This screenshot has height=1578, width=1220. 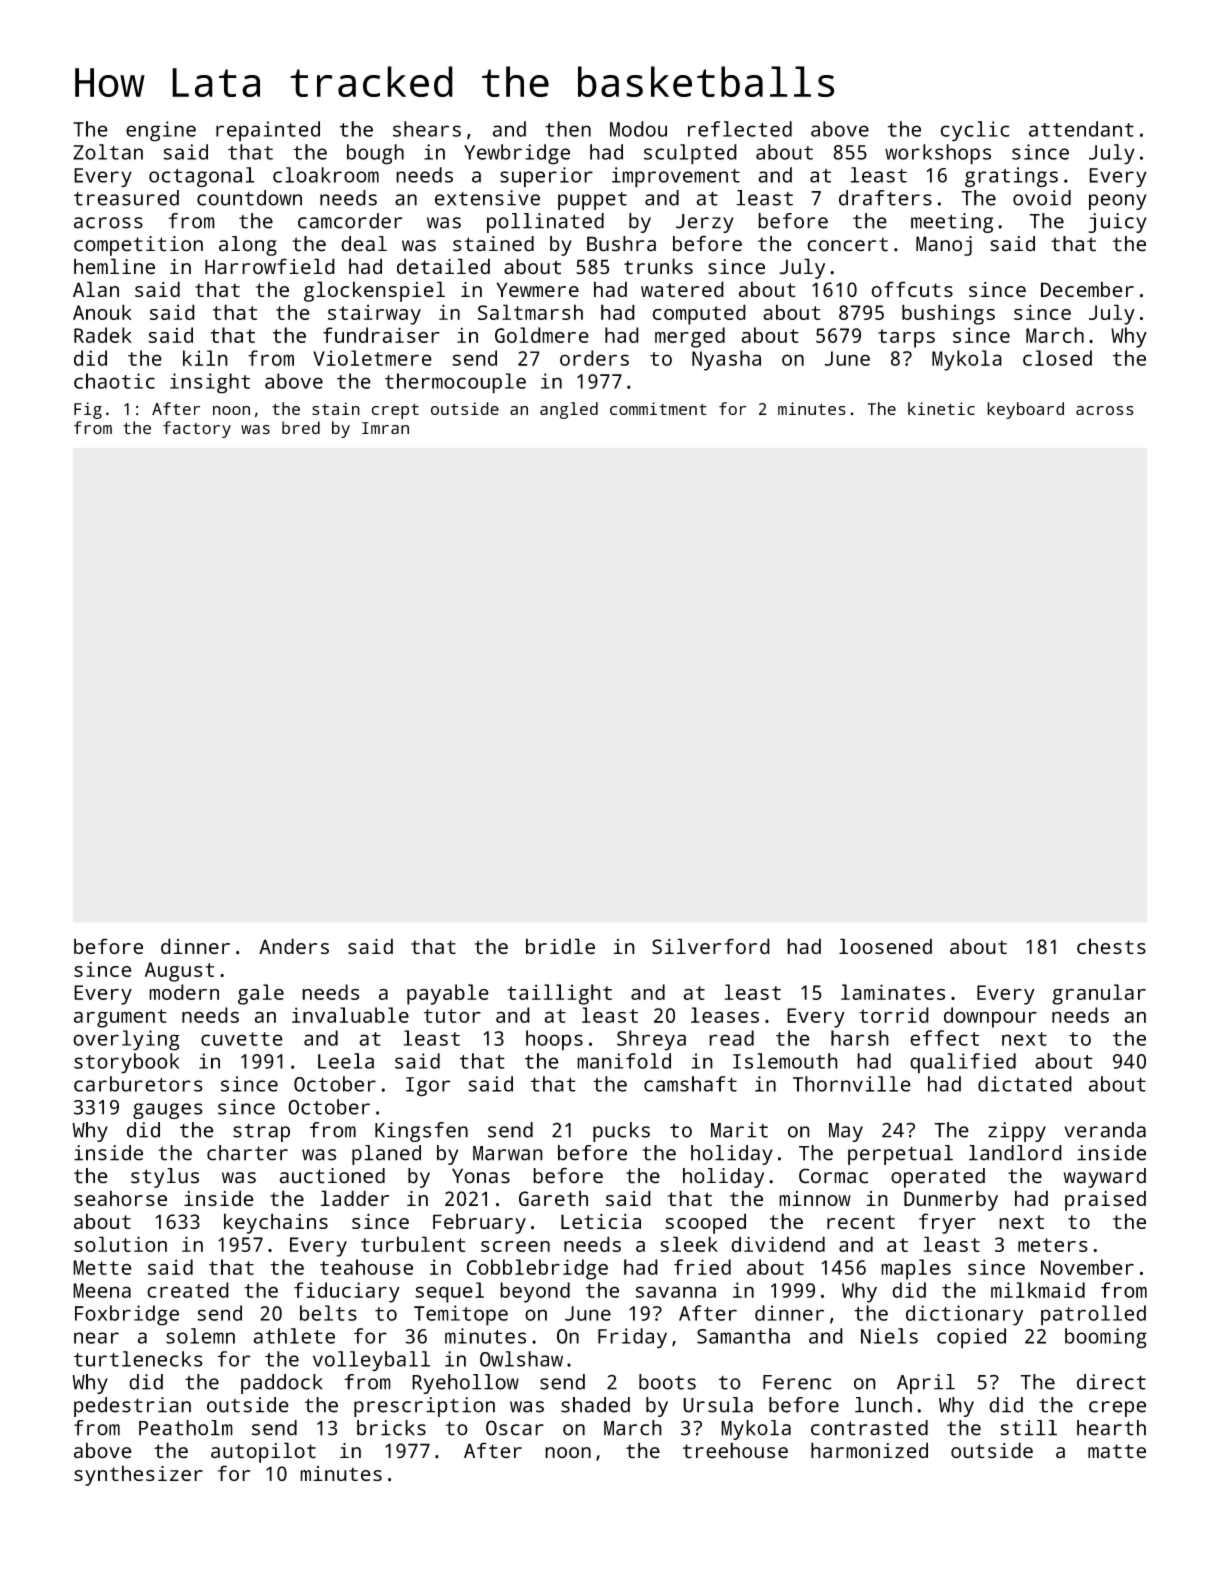 What do you see at coordinates (138, 1359) in the screenshot?
I see `turtlenecks` at bounding box center [138, 1359].
